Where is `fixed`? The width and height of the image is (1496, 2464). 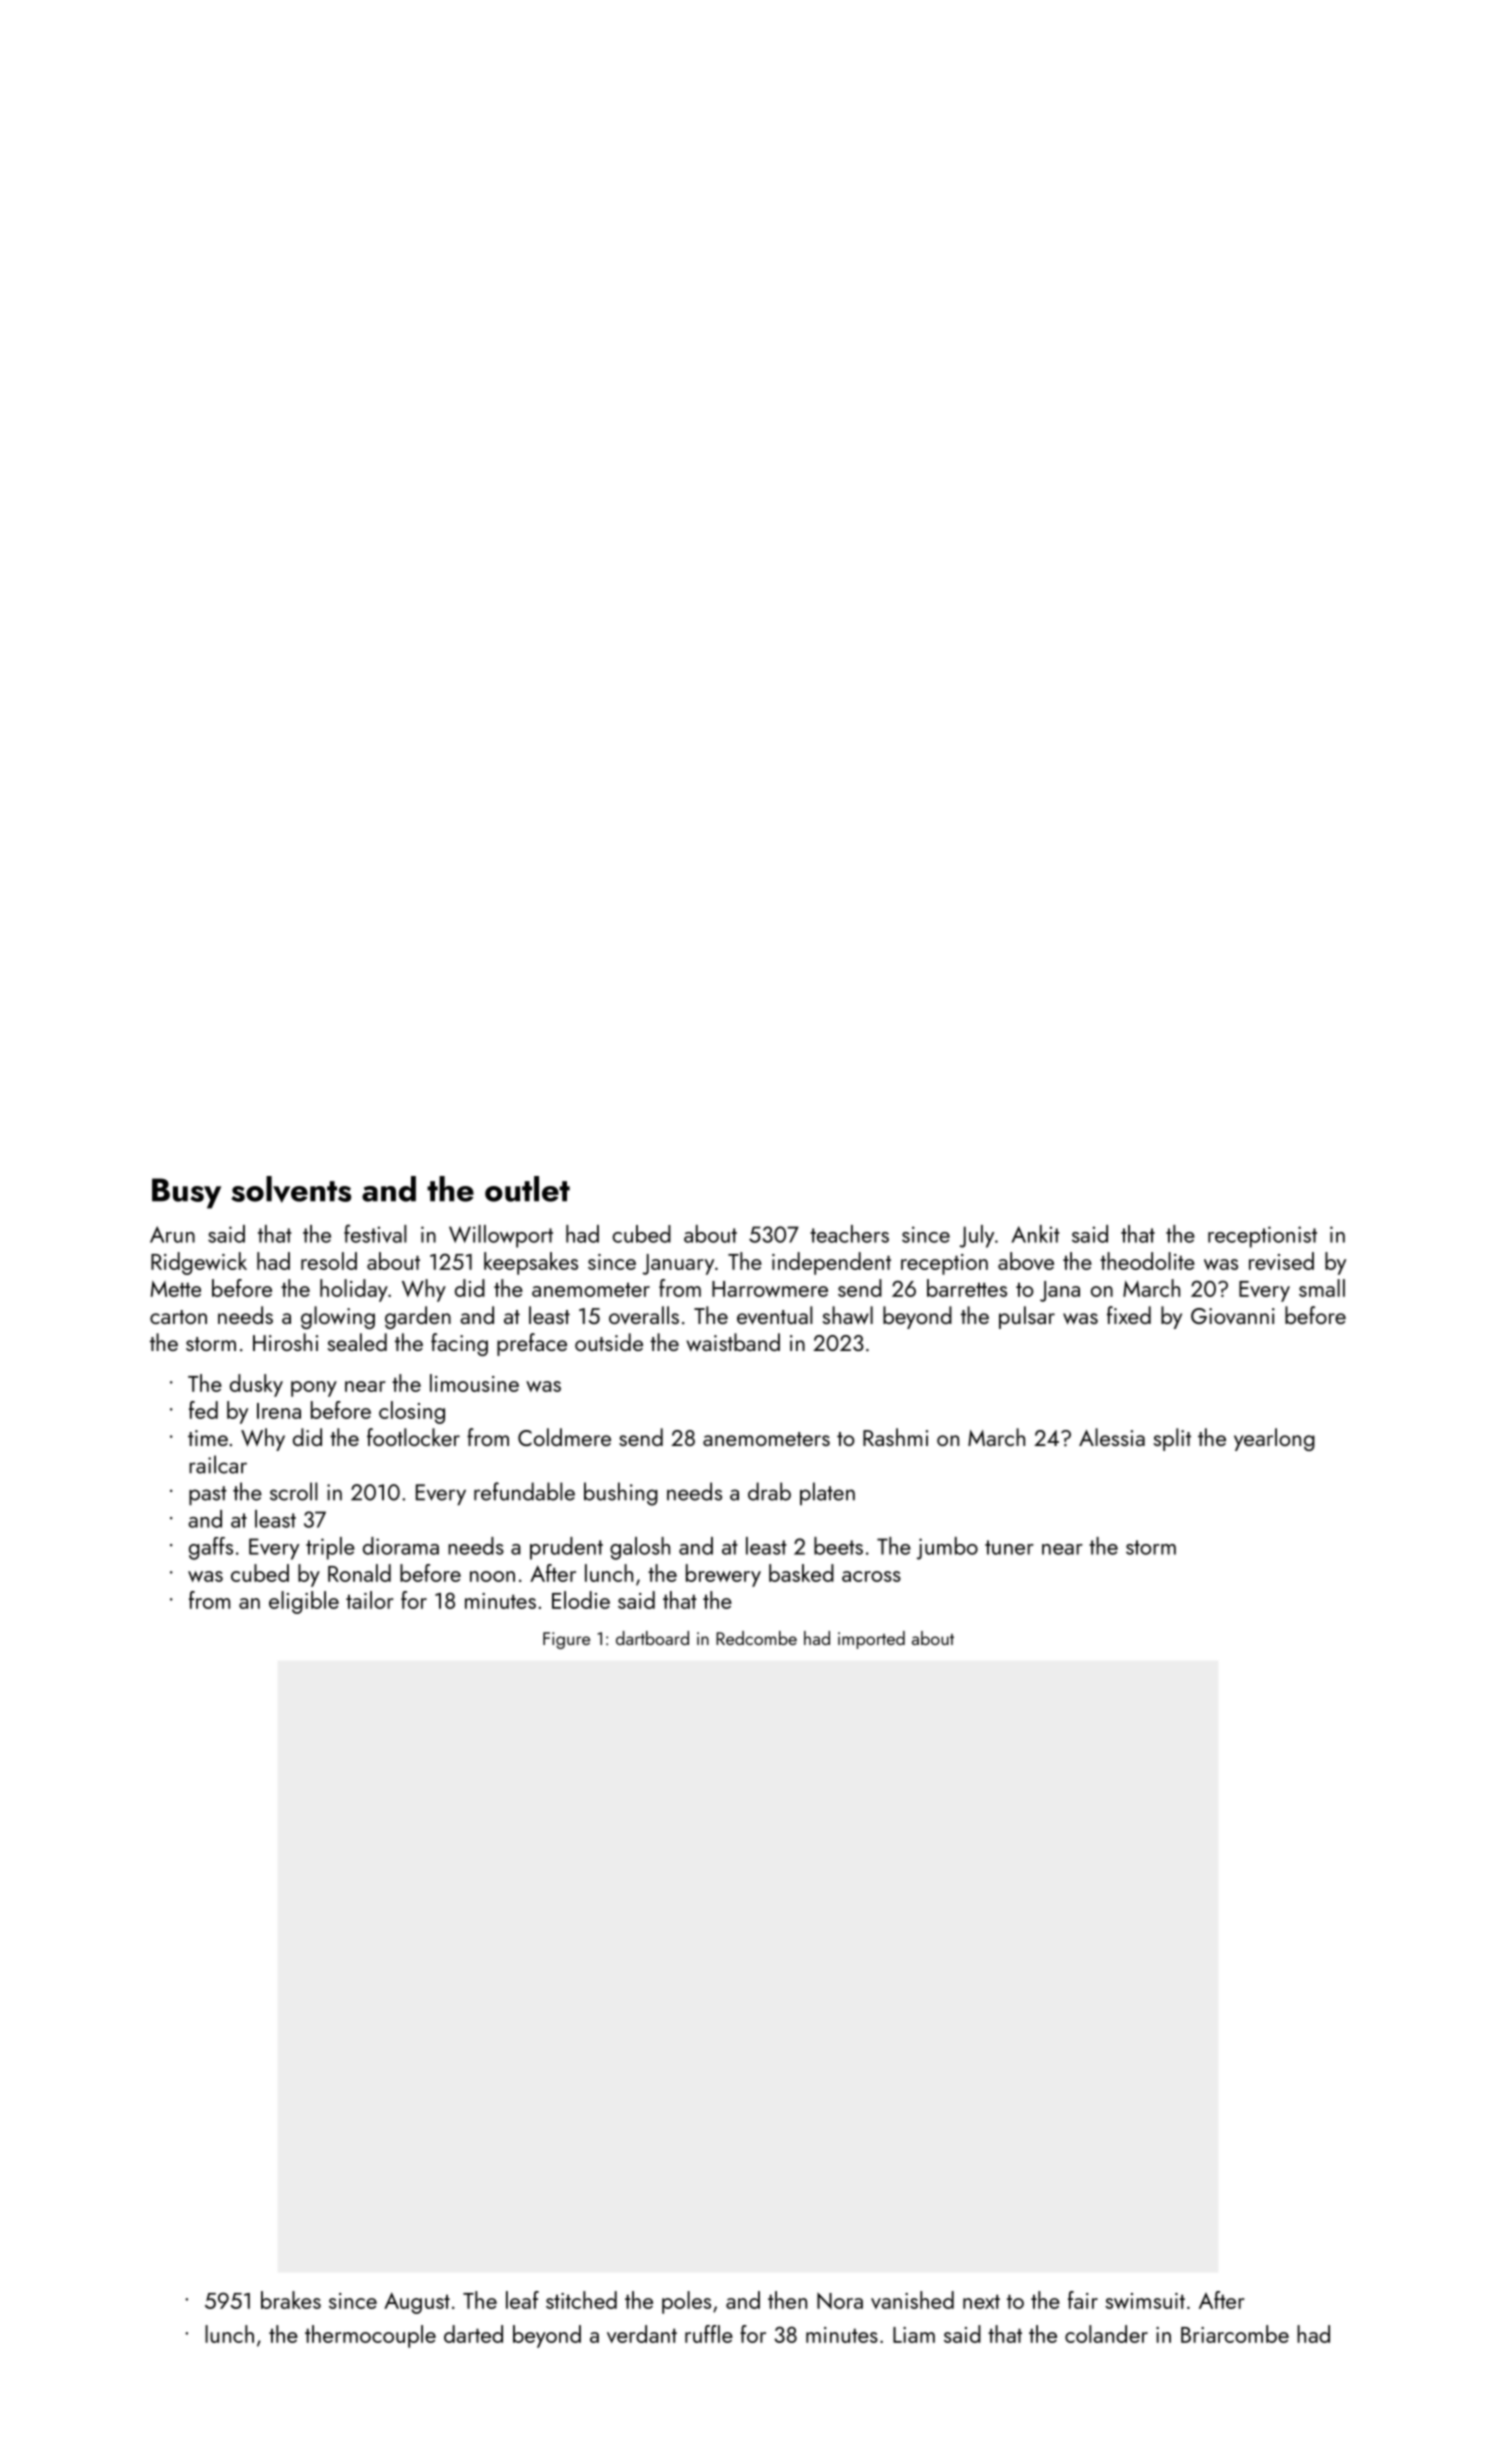
fixed is located at coordinates (1129, 1315).
